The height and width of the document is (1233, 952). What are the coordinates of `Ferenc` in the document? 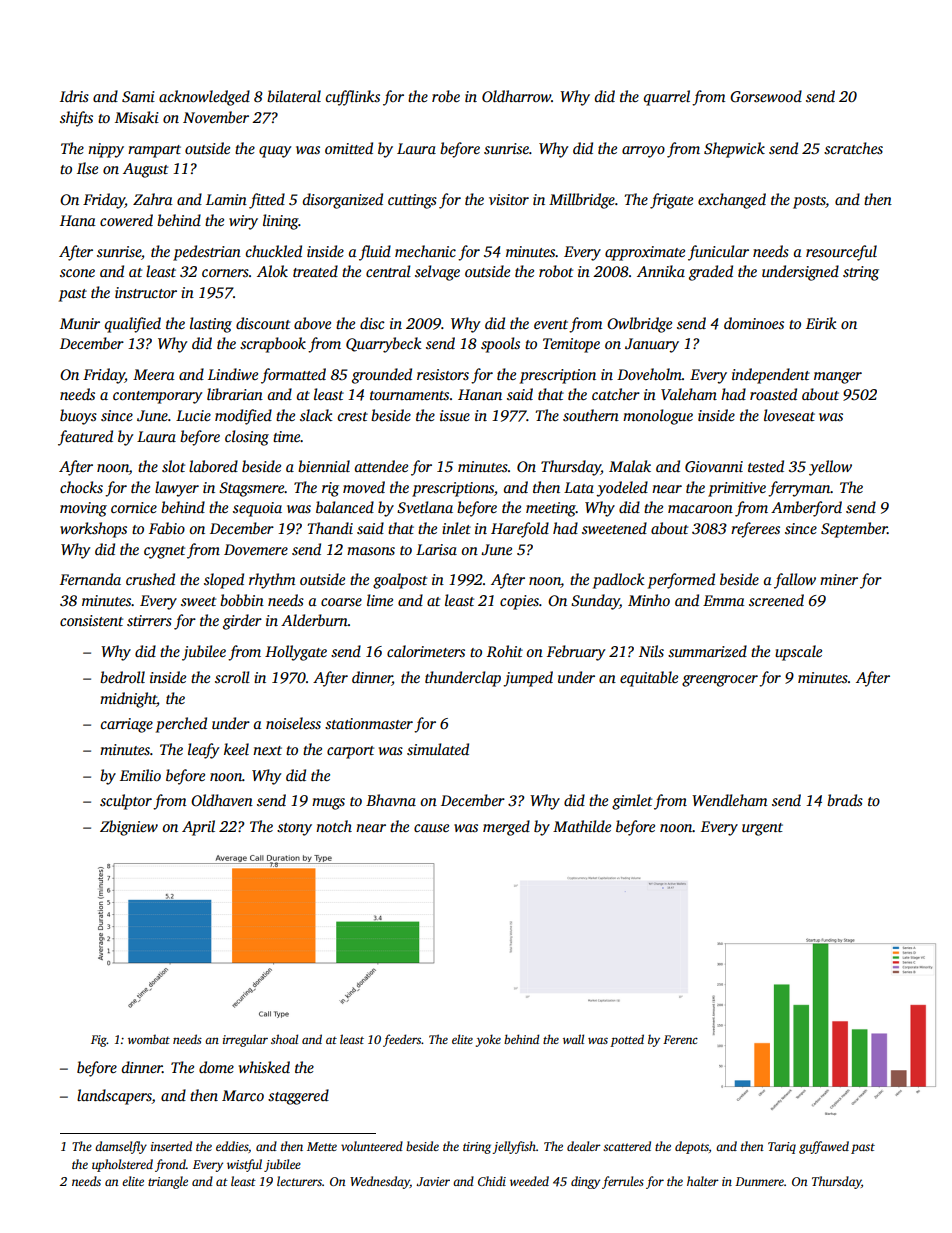 It's located at (680, 1039).
